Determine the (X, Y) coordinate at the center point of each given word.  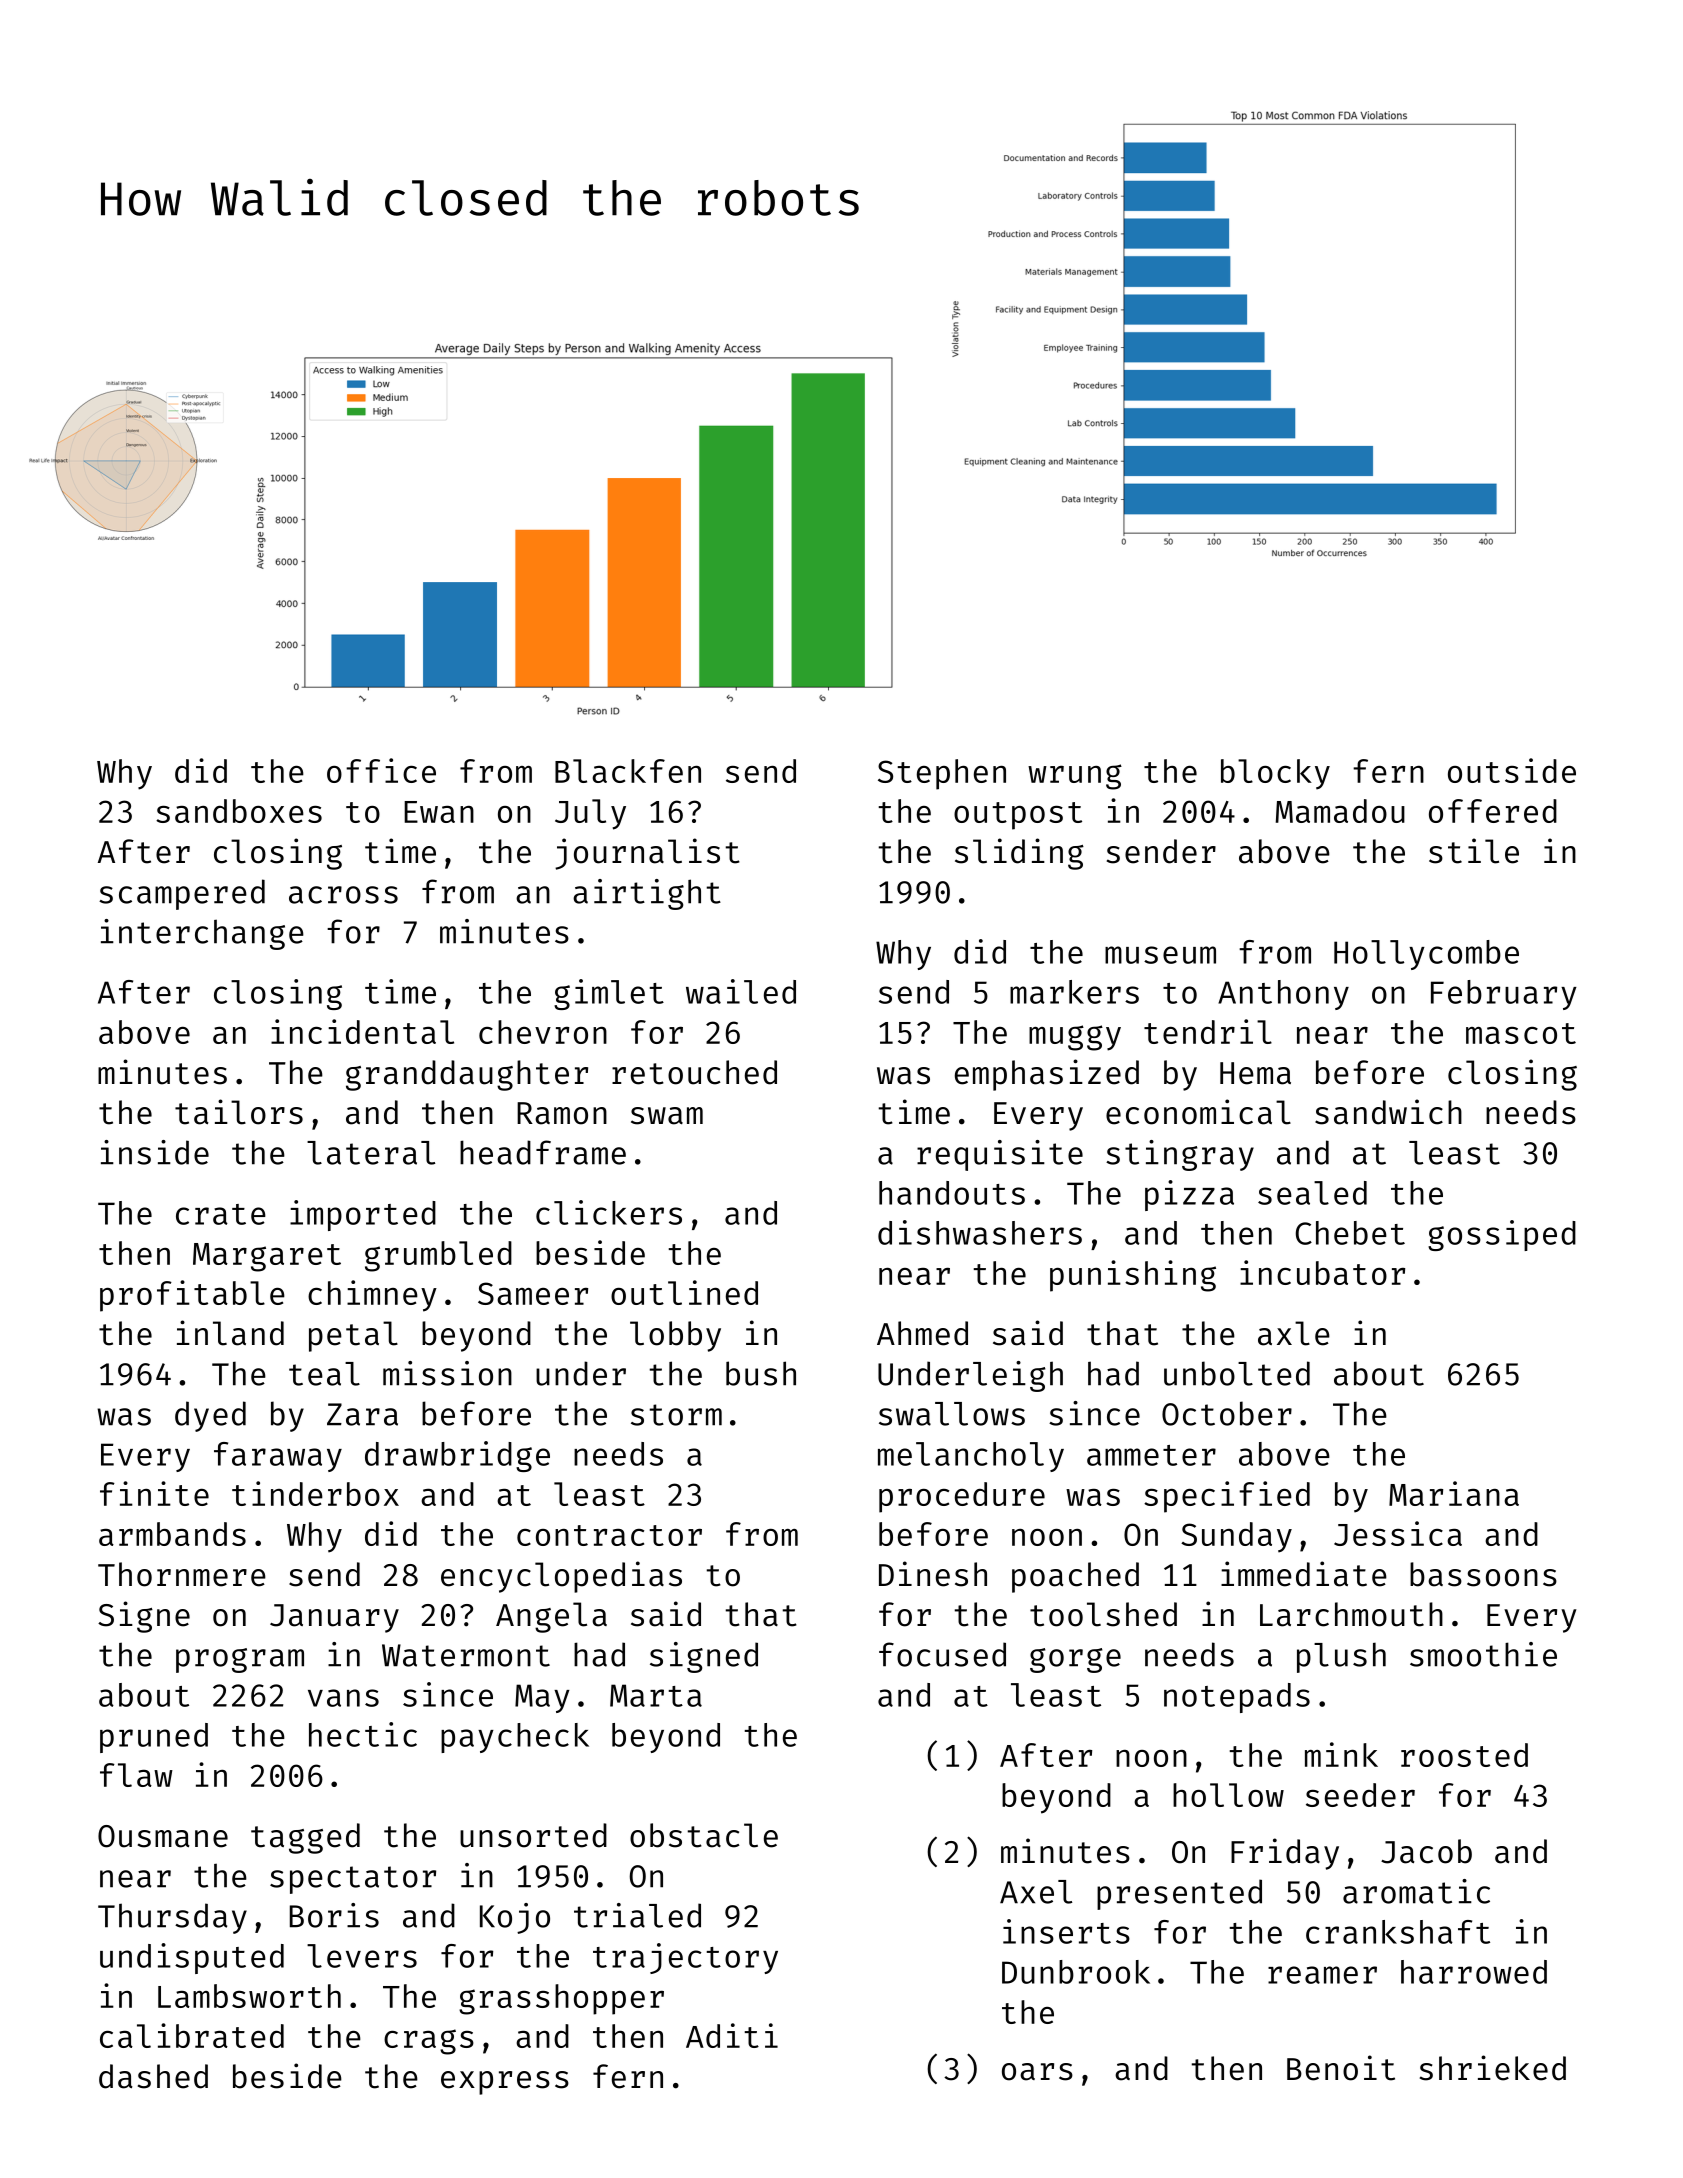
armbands (172, 1534)
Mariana (1454, 1493)
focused (942, 1654)
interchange (202, 934)
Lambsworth (249, 1996)
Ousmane (163, 1836)
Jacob (1426, 1851)
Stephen (942, 774)
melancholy (971, 1457)
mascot (1521, 1033)
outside (1512, 770)
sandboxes (239, 811)
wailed (741, 991)
